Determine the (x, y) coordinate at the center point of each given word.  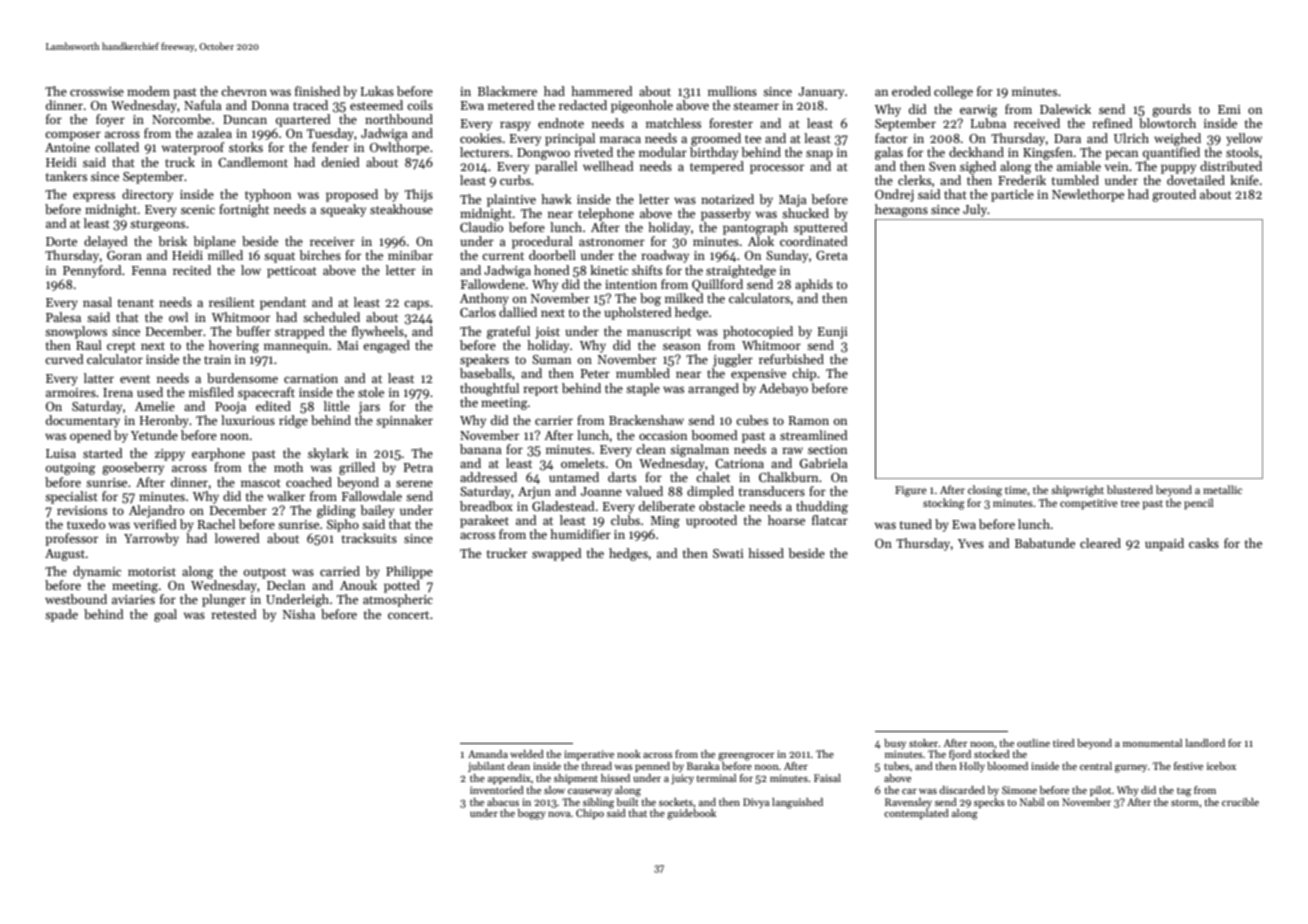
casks (1204, 543)
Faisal (827, 778)
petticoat (292, 272)
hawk (556, 199)
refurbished (791, 359)
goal (165, 615)
